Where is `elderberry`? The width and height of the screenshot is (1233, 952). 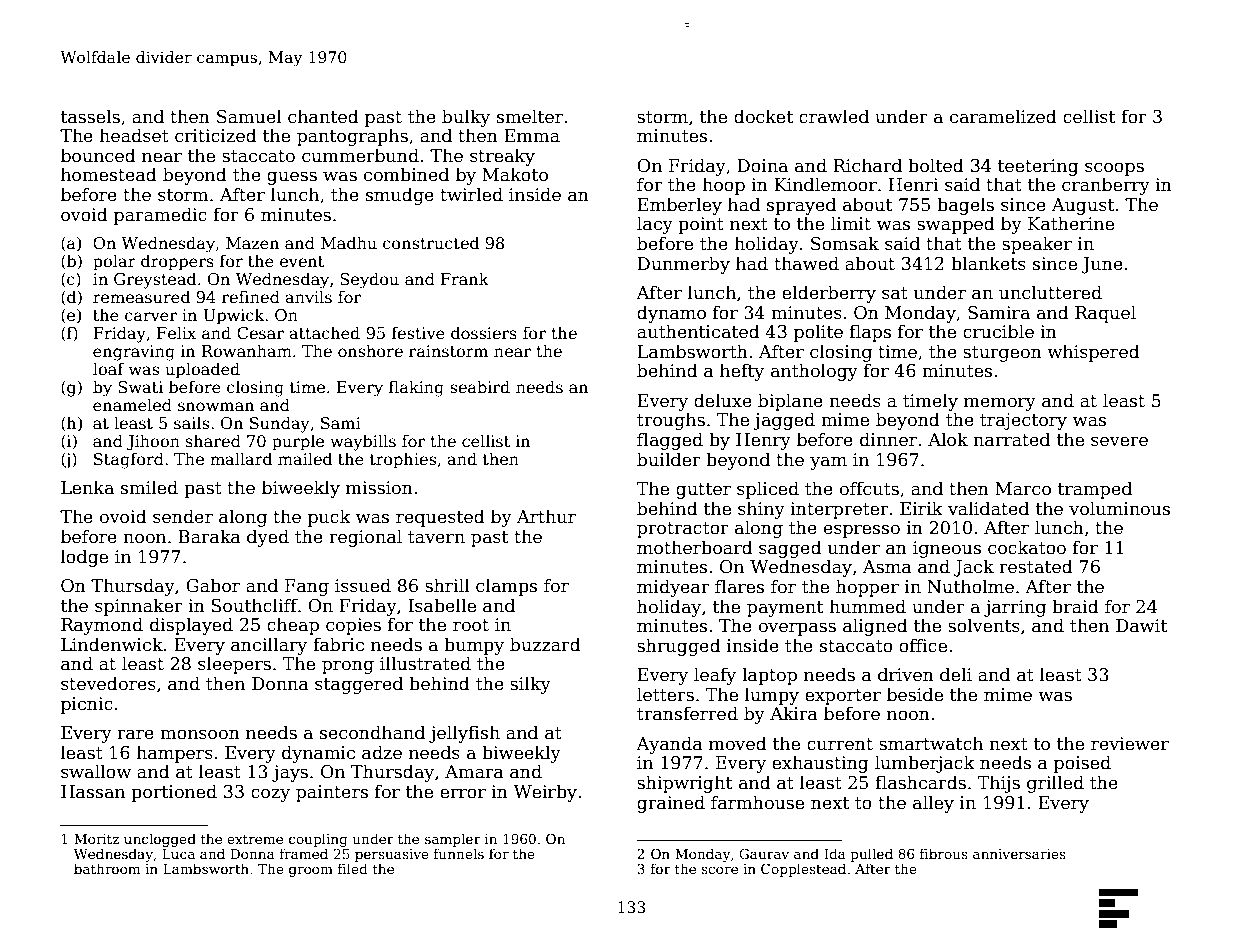
elderberry is located at coordinates (829, 294).
